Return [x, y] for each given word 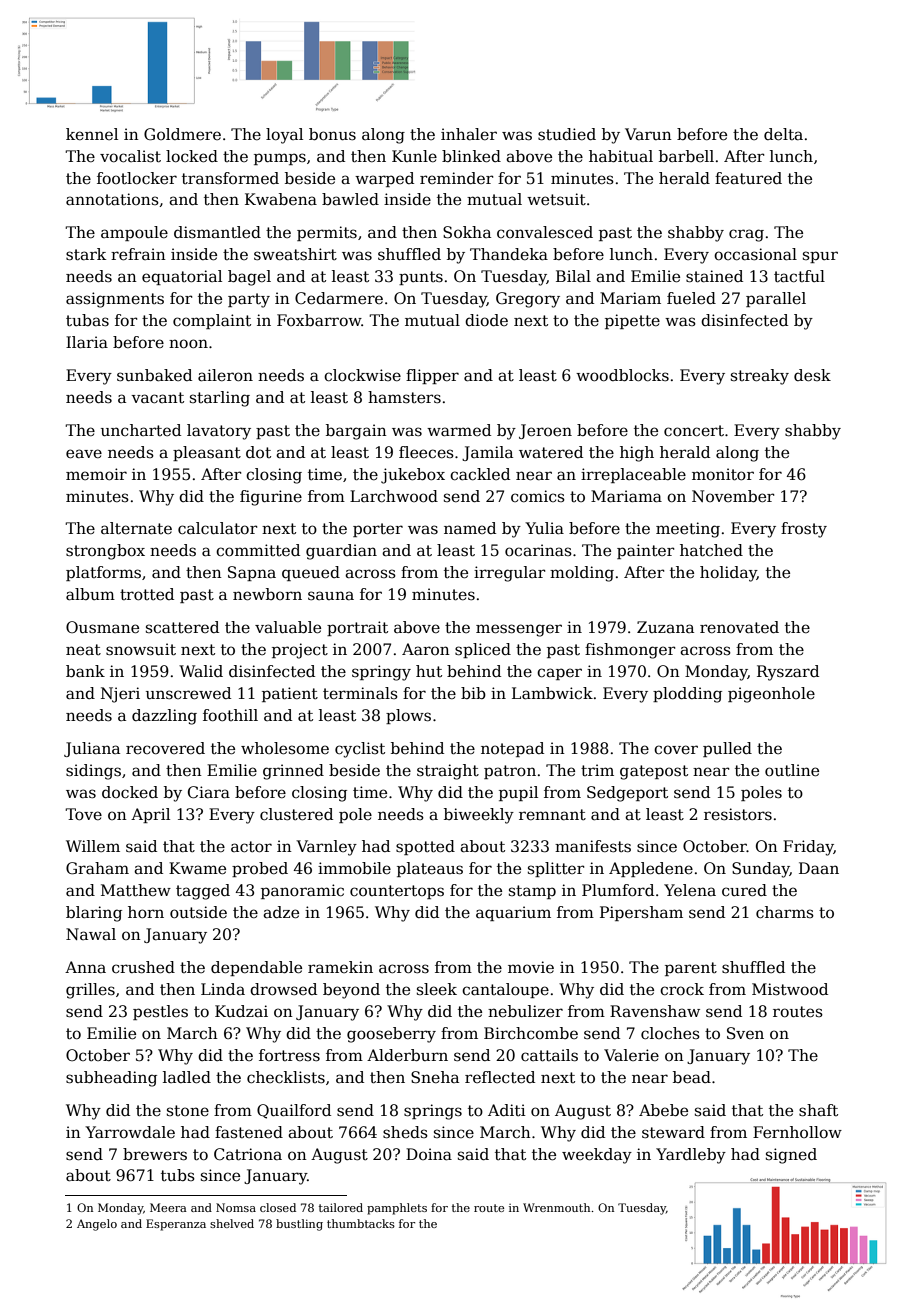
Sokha [467, 232]
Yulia [544, 528]
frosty [804, 530]
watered [551, 452]
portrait [357, 628]
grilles [90, 991]
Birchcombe [531, 1033]
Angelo [97, 1225]
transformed [230, 178]
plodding [687, 695]
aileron [225, 375]
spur [820, 257]
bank [85, 671]
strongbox [105, 552]
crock [682, 989]
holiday [728, 574]
